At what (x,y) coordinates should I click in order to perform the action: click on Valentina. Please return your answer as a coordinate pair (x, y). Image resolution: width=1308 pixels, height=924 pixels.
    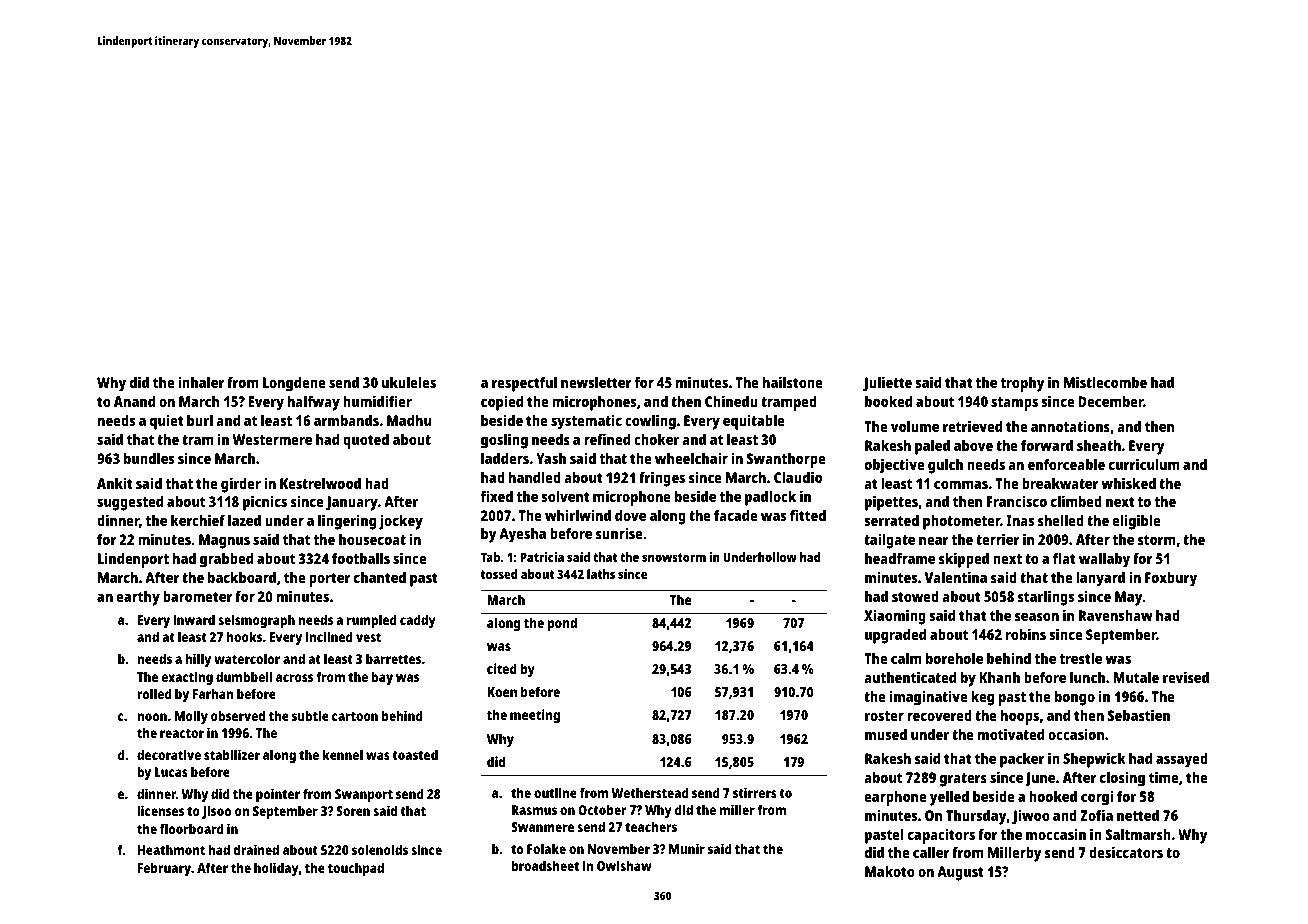
    Looking at the image, I should click on (956, 577).
